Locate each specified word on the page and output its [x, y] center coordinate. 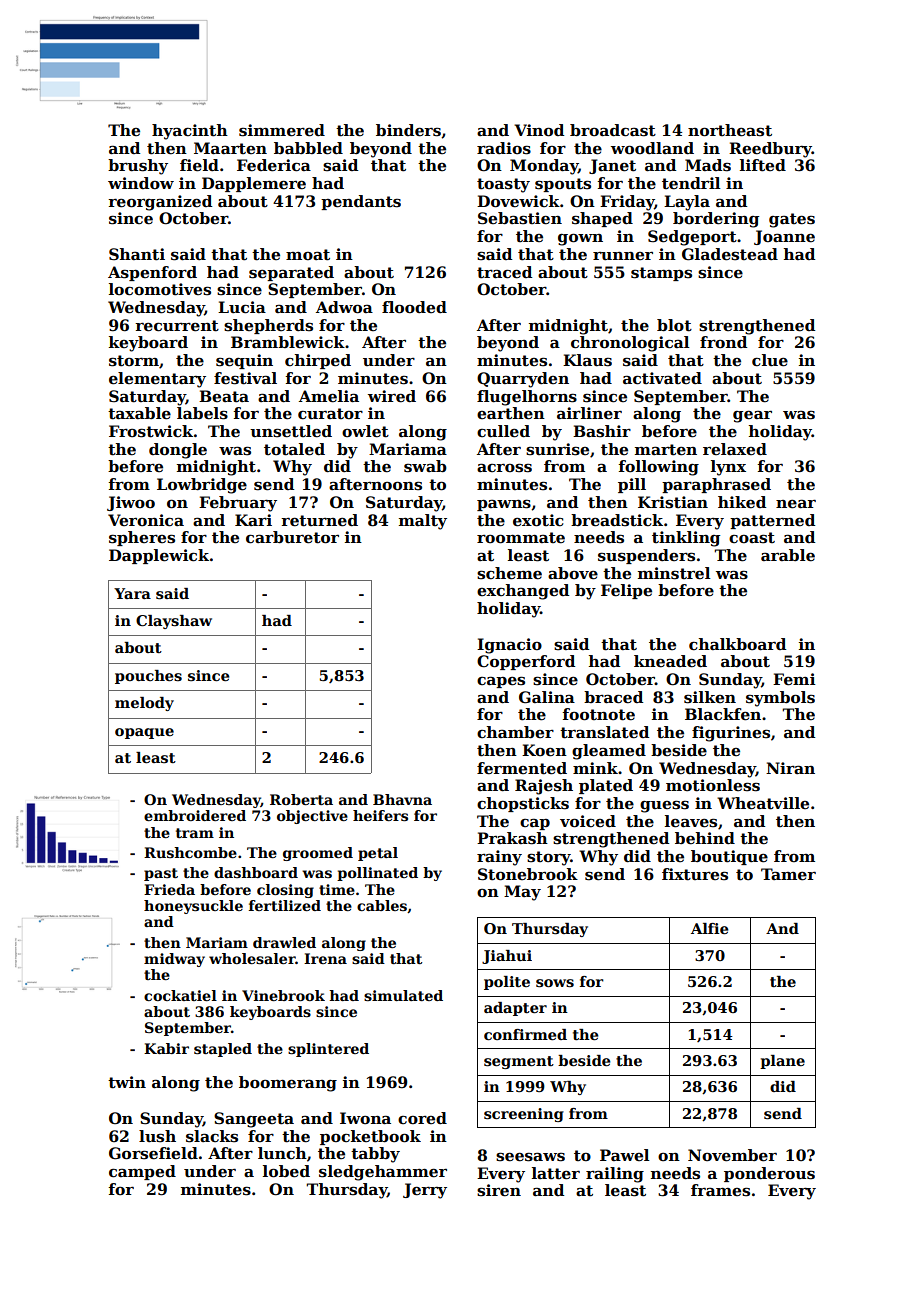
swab [425, 466]
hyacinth [190, 132]
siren [499, 1190]
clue [770, 360]
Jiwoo [131, 503]
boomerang [288, 1084]
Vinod [539, 130]
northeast [730, 130]
